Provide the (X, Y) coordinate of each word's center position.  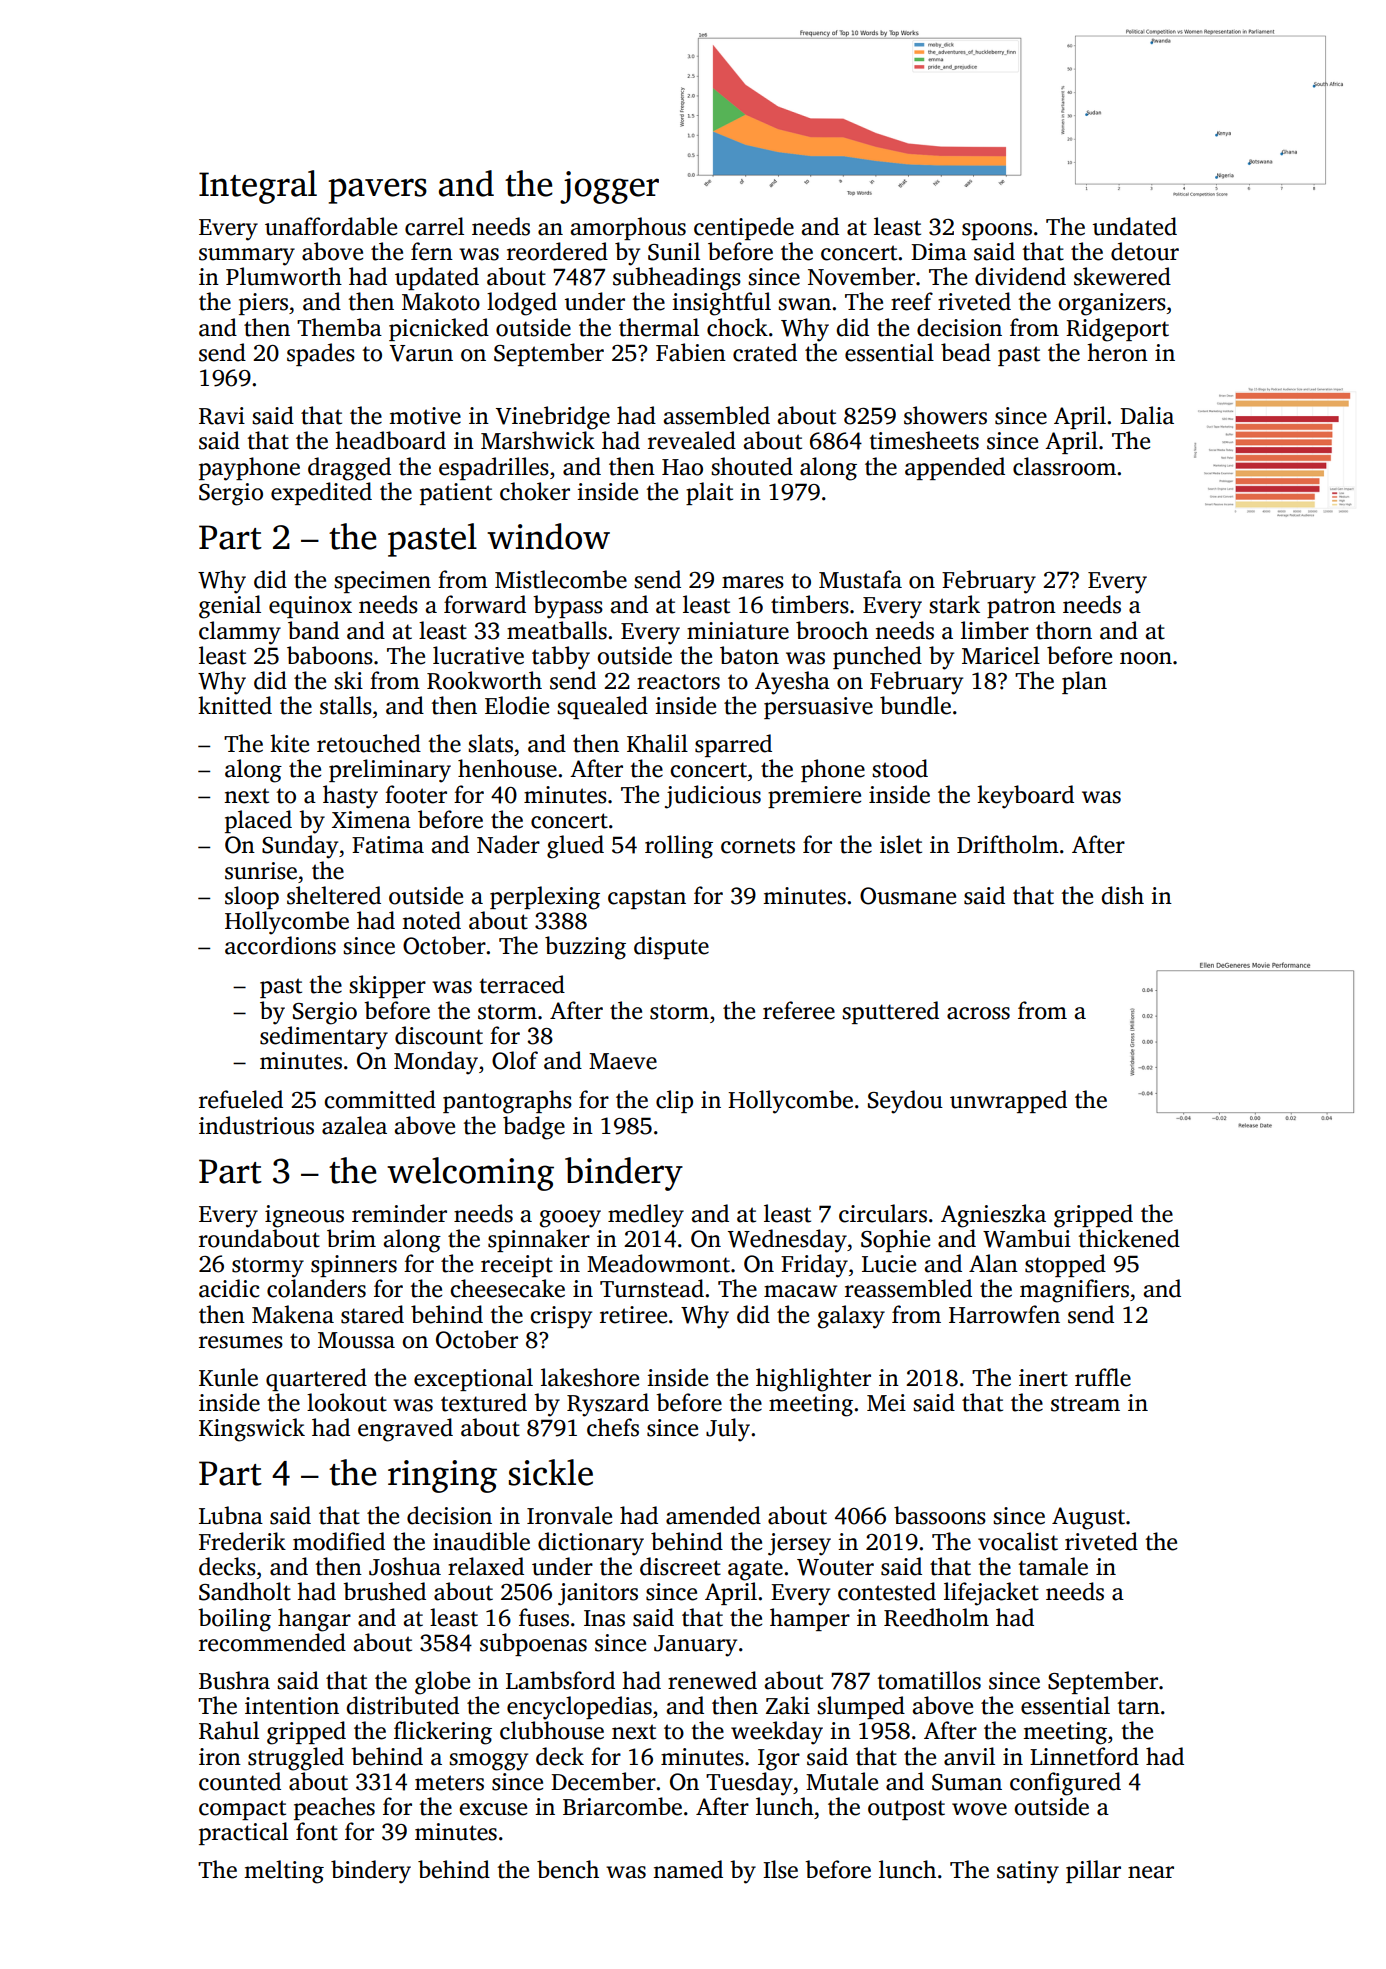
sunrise (261, 871)
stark (954, 604)
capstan (647, 899)
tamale (1053, 1566)
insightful (721, 304)
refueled (241, 1099)
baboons (330, 655)
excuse (493, 1809)
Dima (939, 252)
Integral (258, 187)
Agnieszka (993, 1216)
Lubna (231, 1515)
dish (1122, 895)
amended (713, 1515)
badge (534, 1128)
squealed (602, 707)
